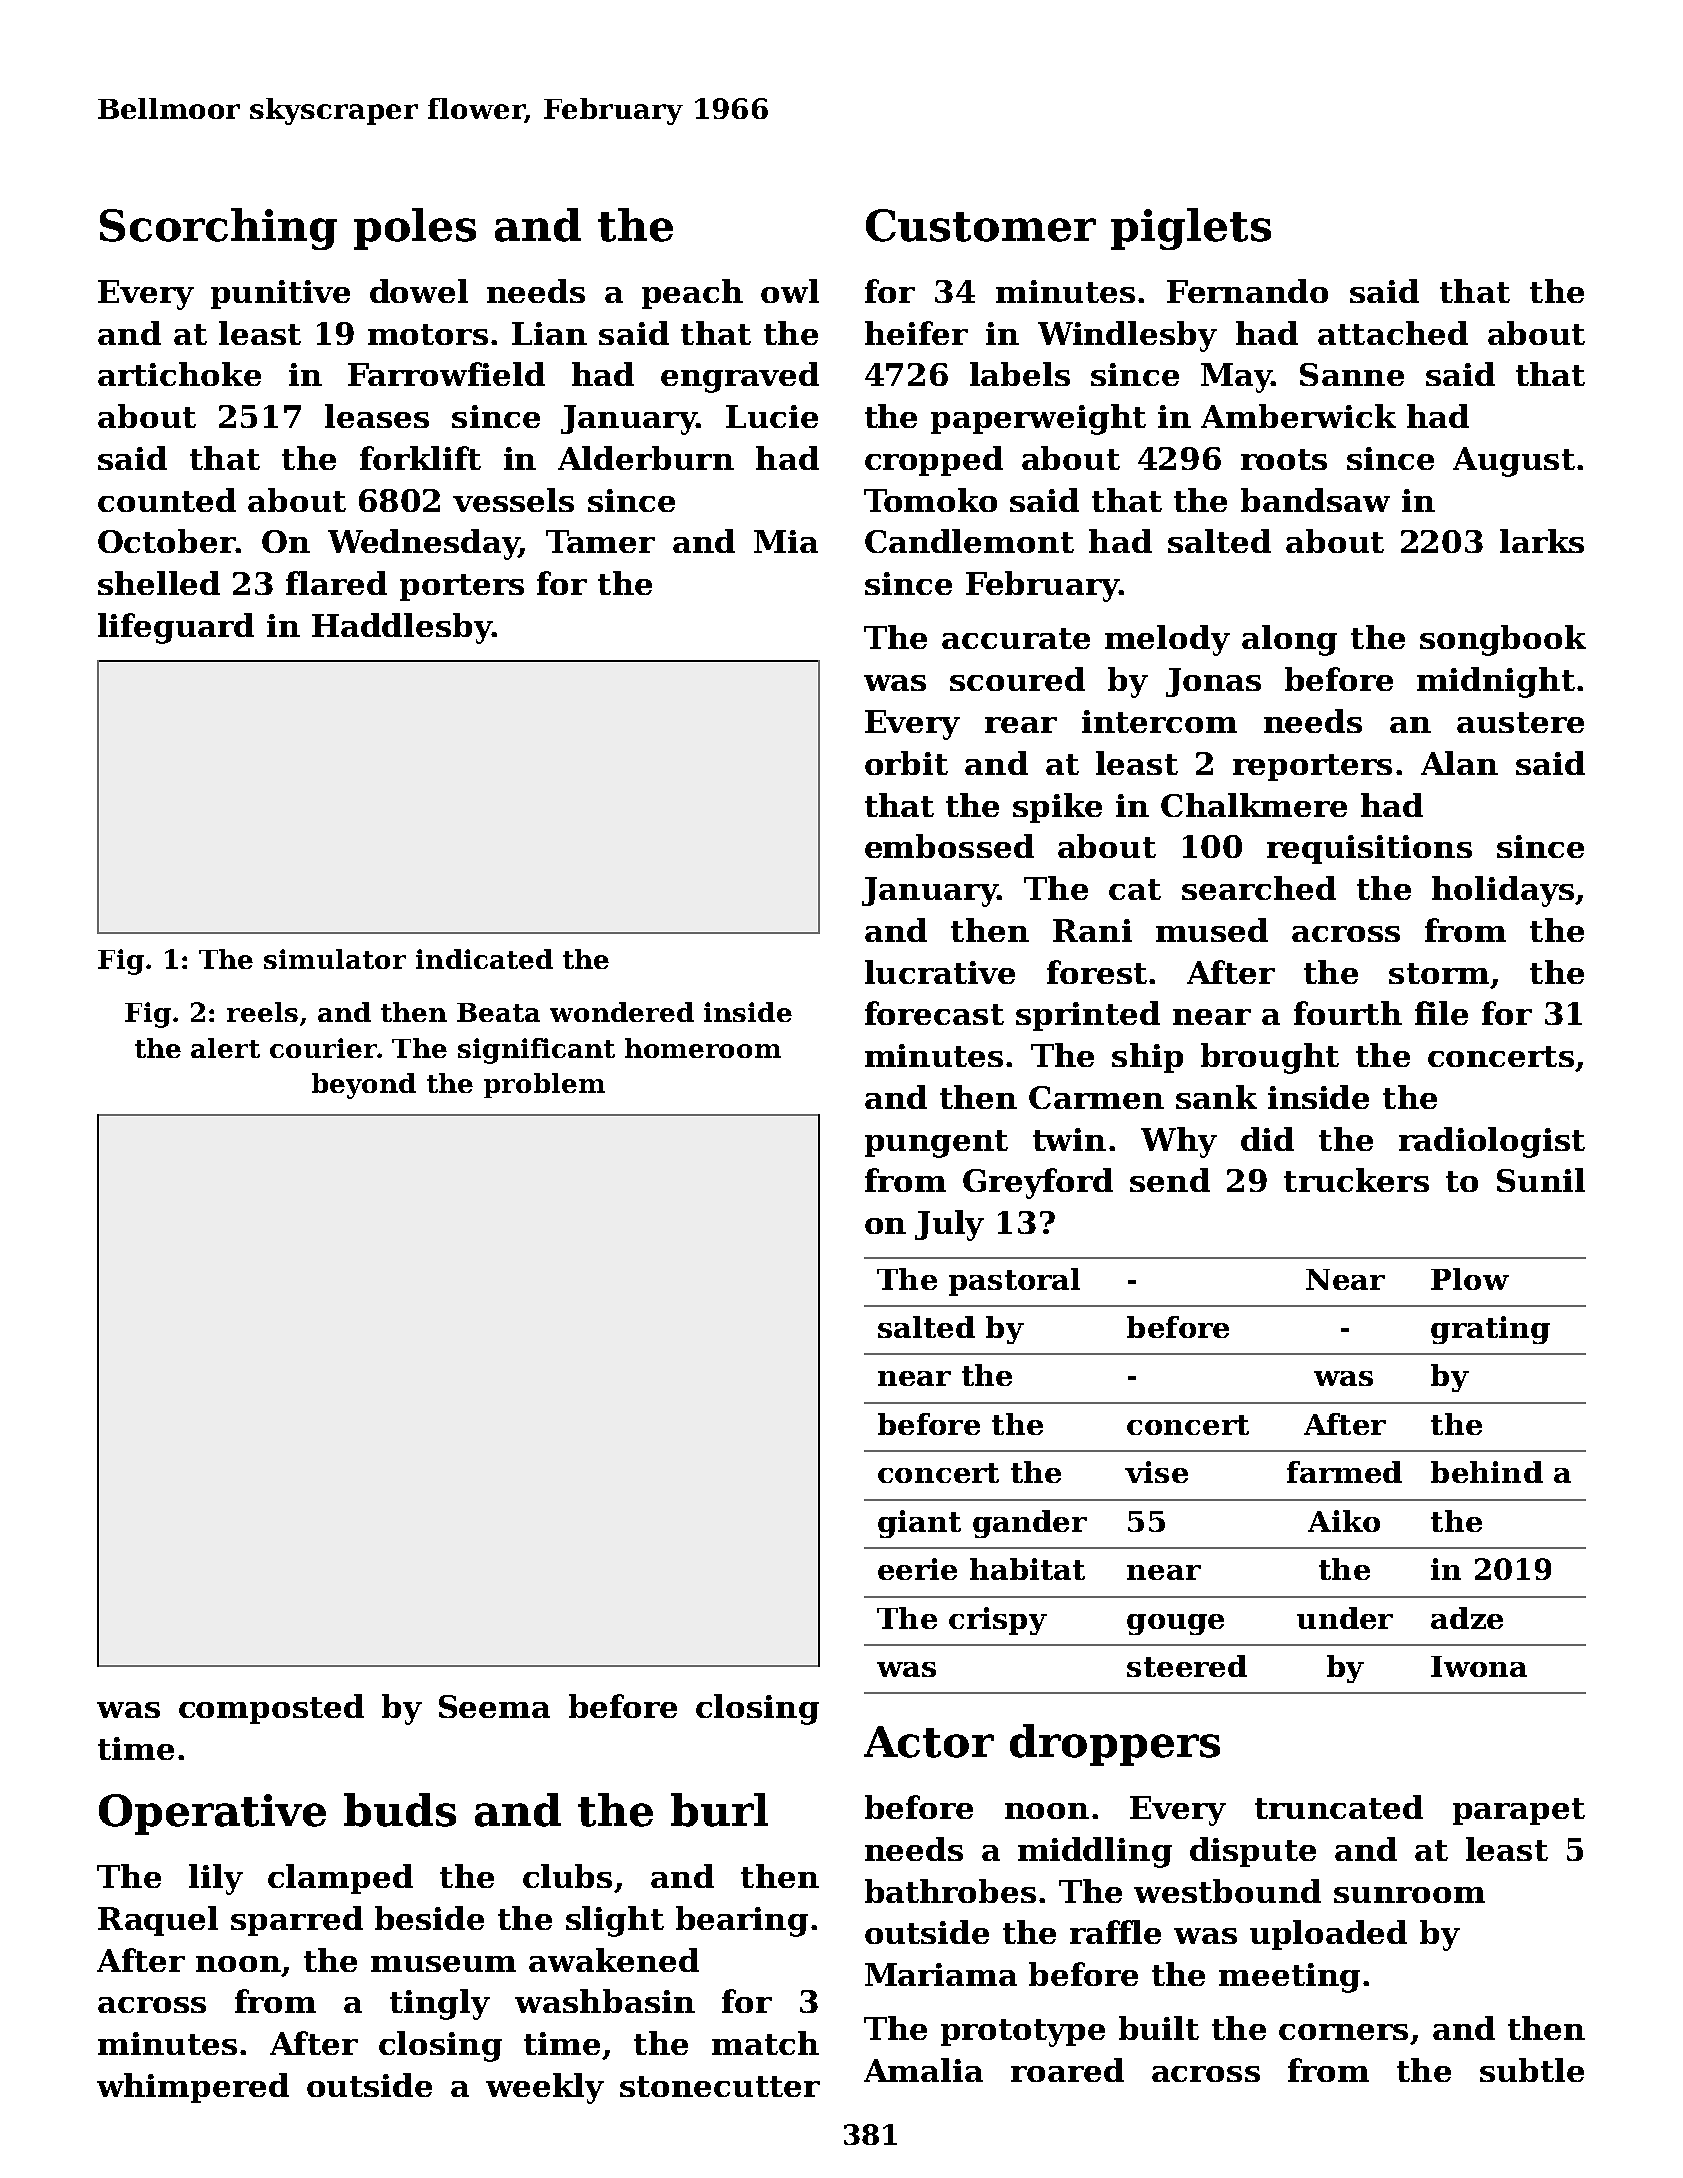 The height and width of the screenshot is (2178, 1683). What do you see at coordinates (692, 294) in the screenshot?
I see `peach` at bounding box center [692, 294].
